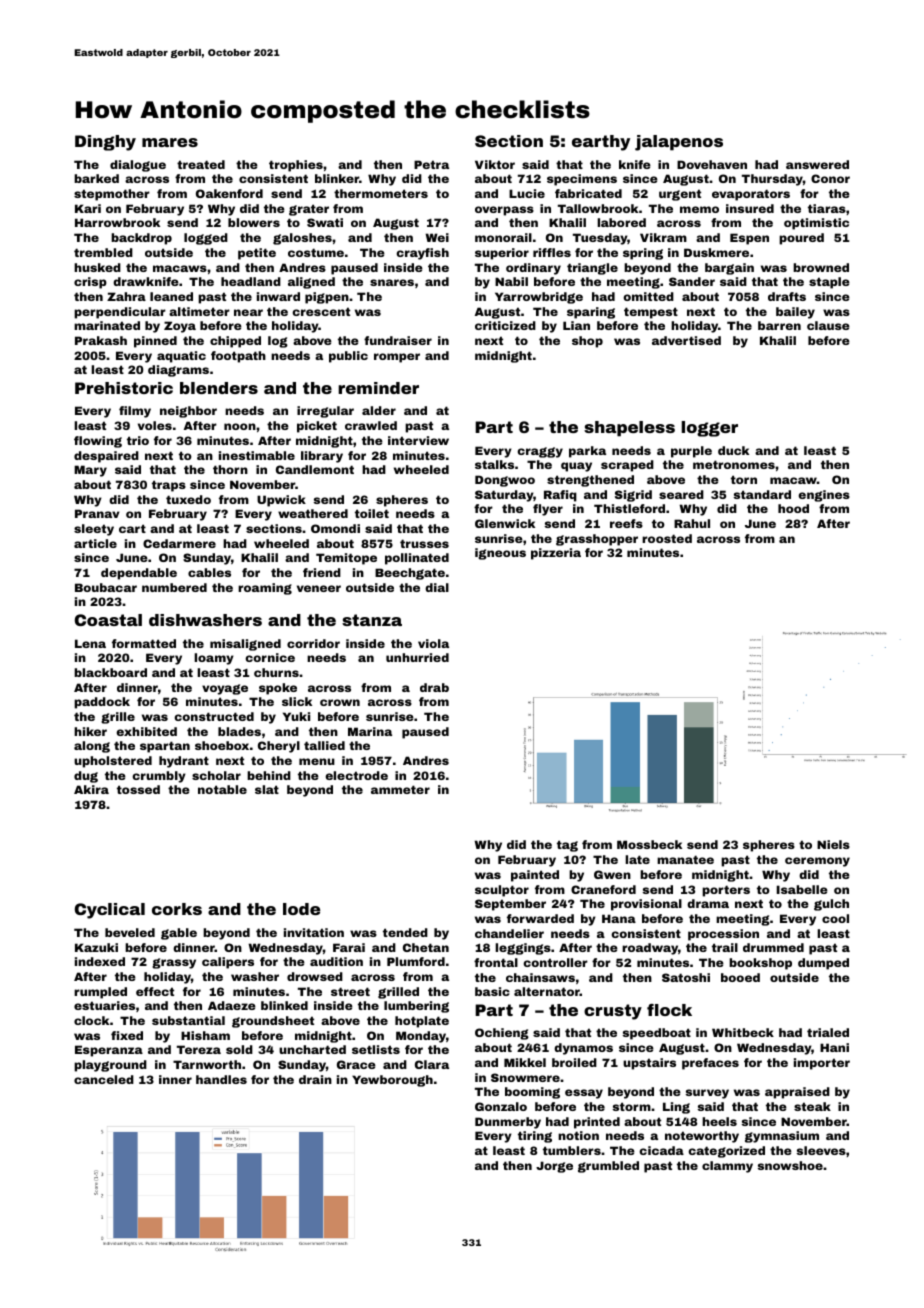  What do you see at coordinates (336, 961) in the screenshot?
I see `audition` at bounding box center [336, 961].
